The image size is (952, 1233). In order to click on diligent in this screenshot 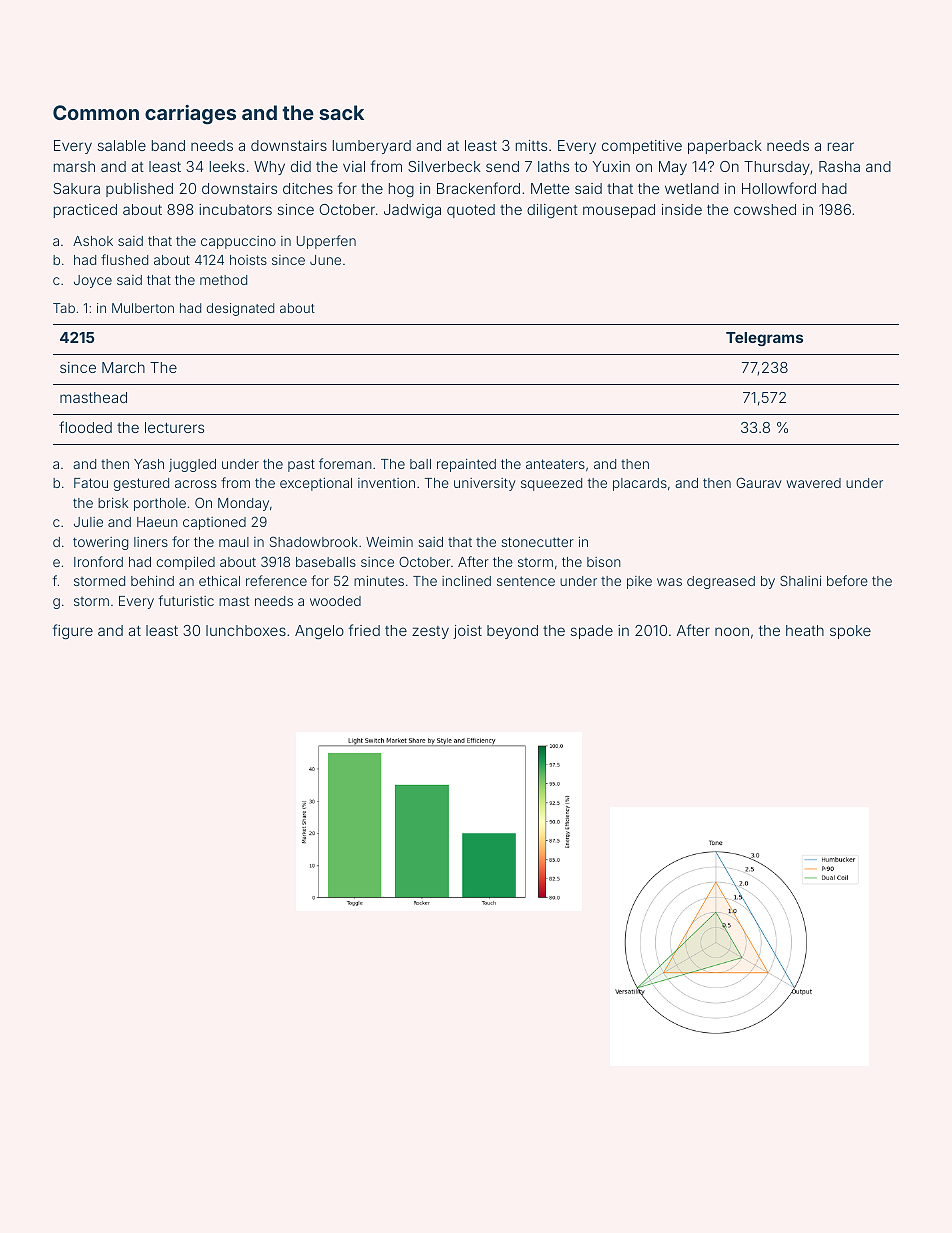, I will do `click(552, 211)`.
